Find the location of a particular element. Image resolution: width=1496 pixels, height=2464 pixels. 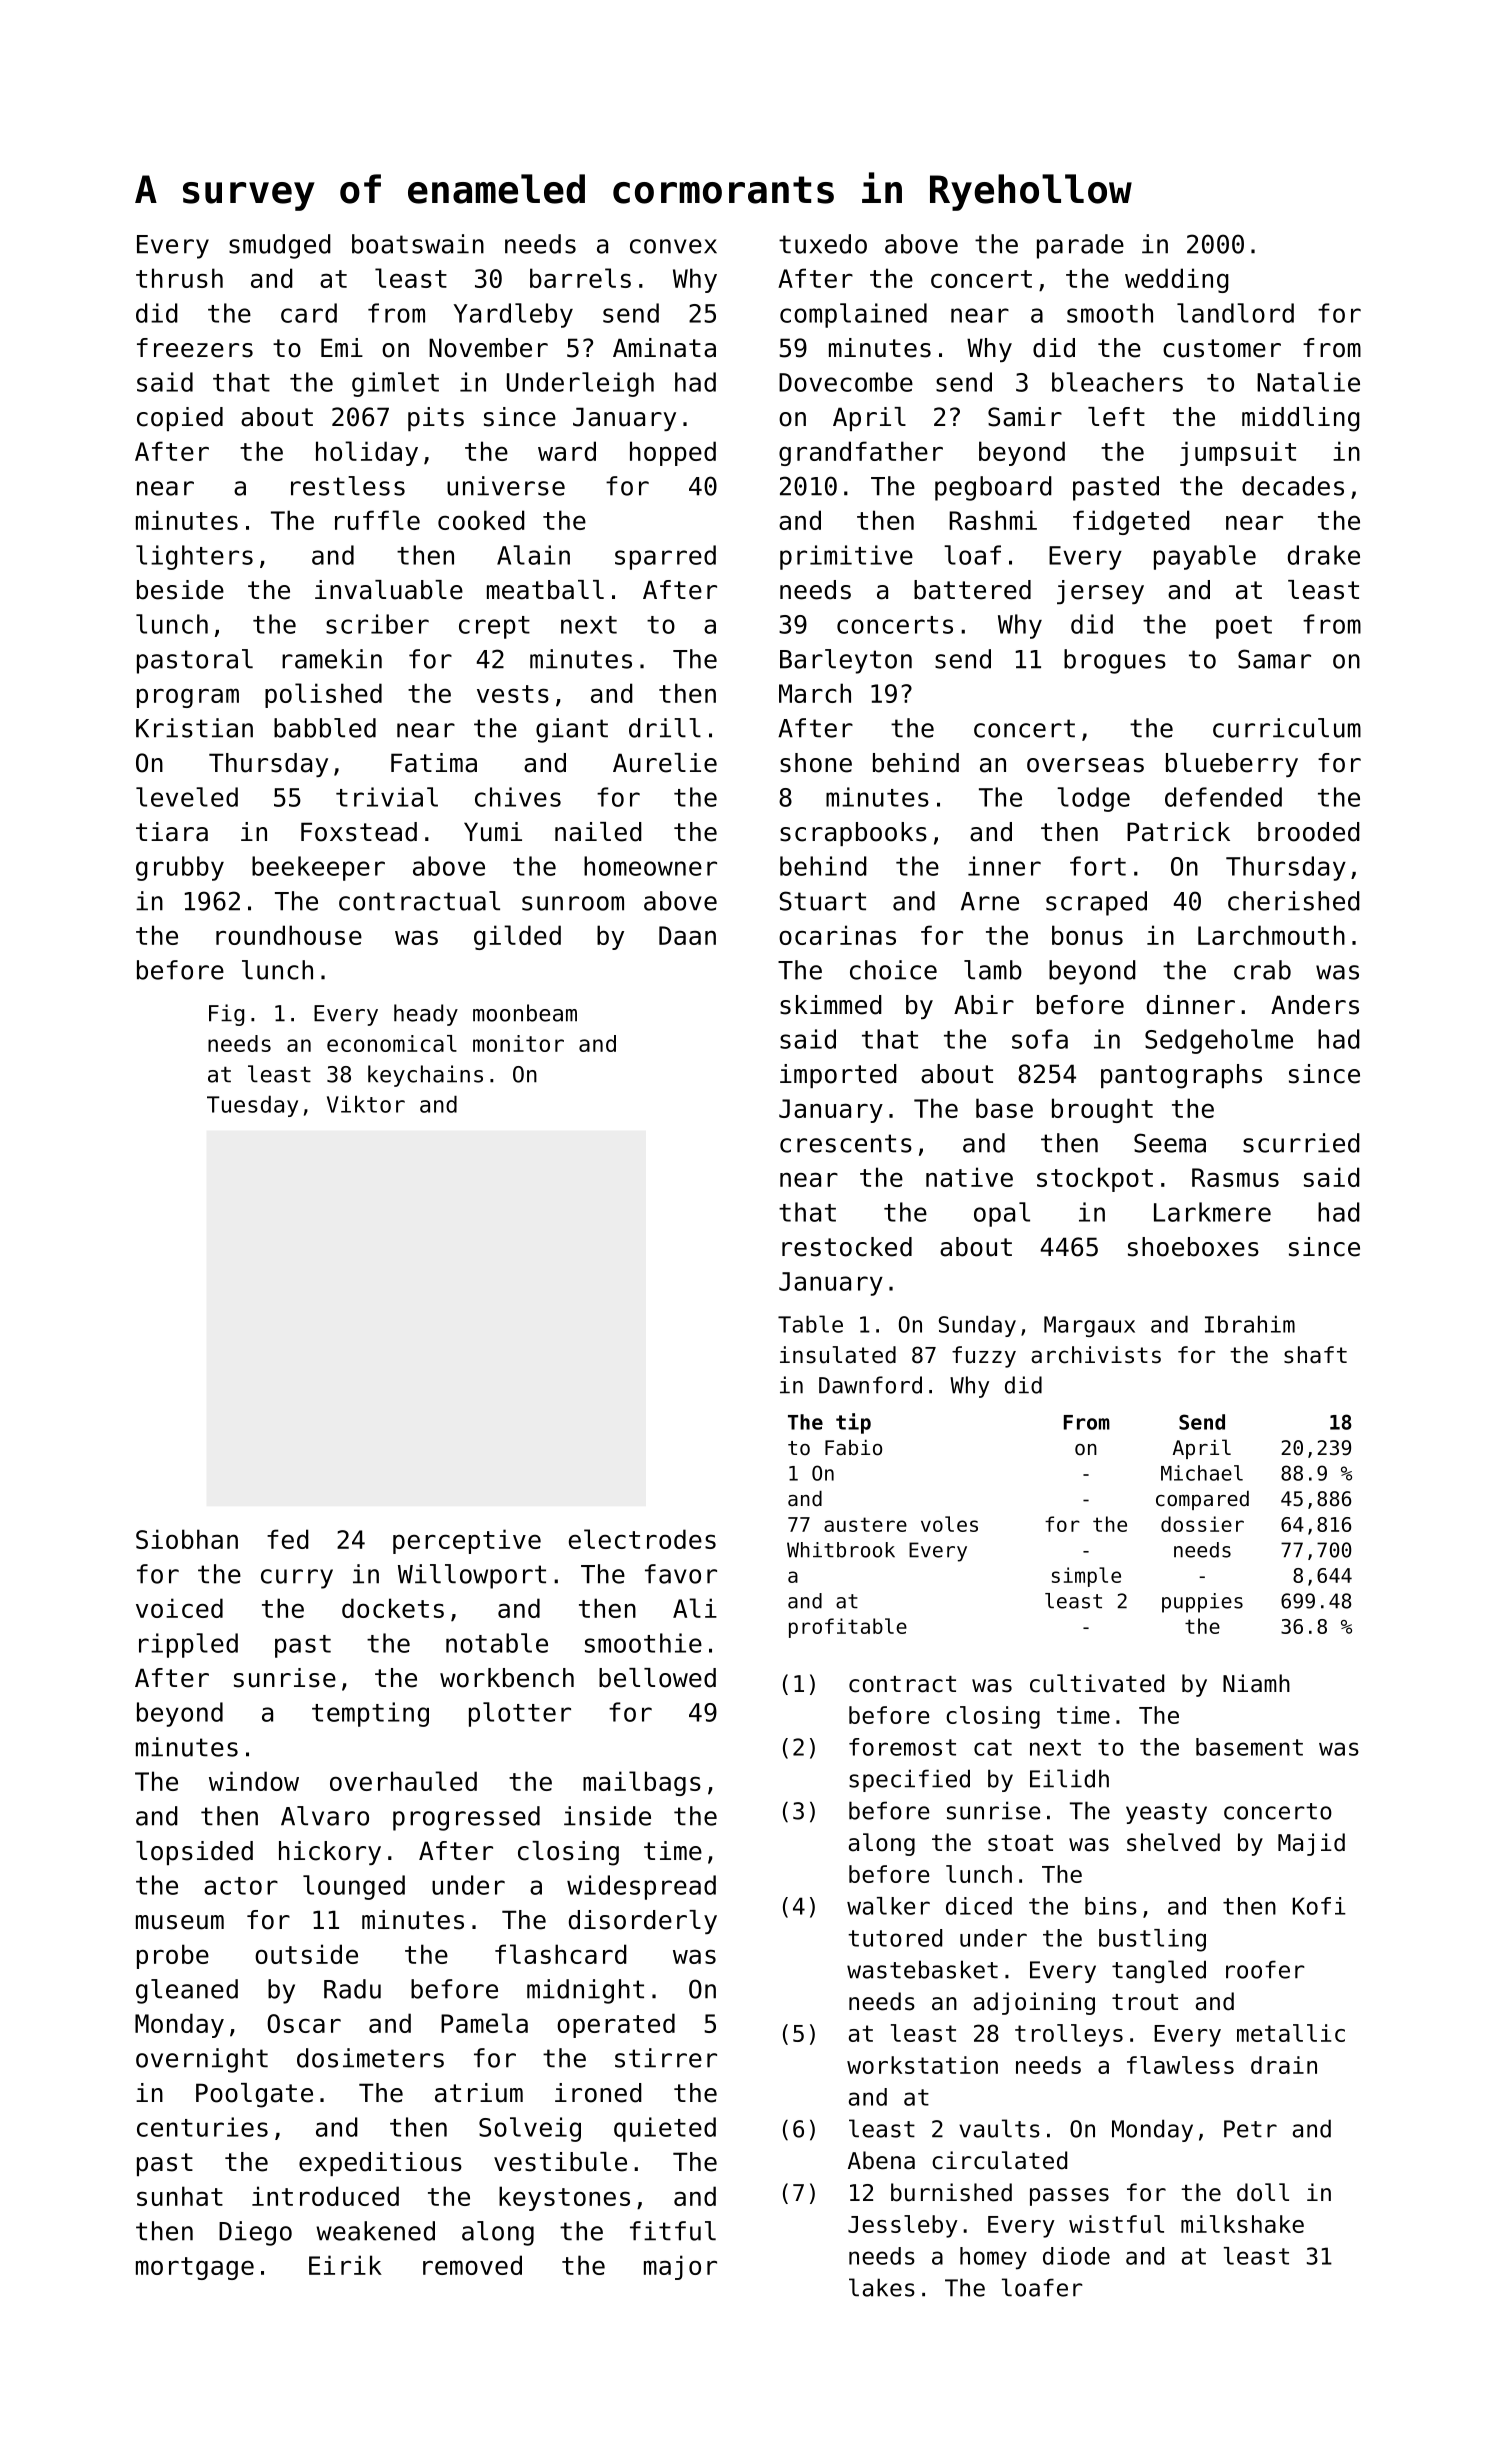

Radu is located at coordinates (352, 1989).
